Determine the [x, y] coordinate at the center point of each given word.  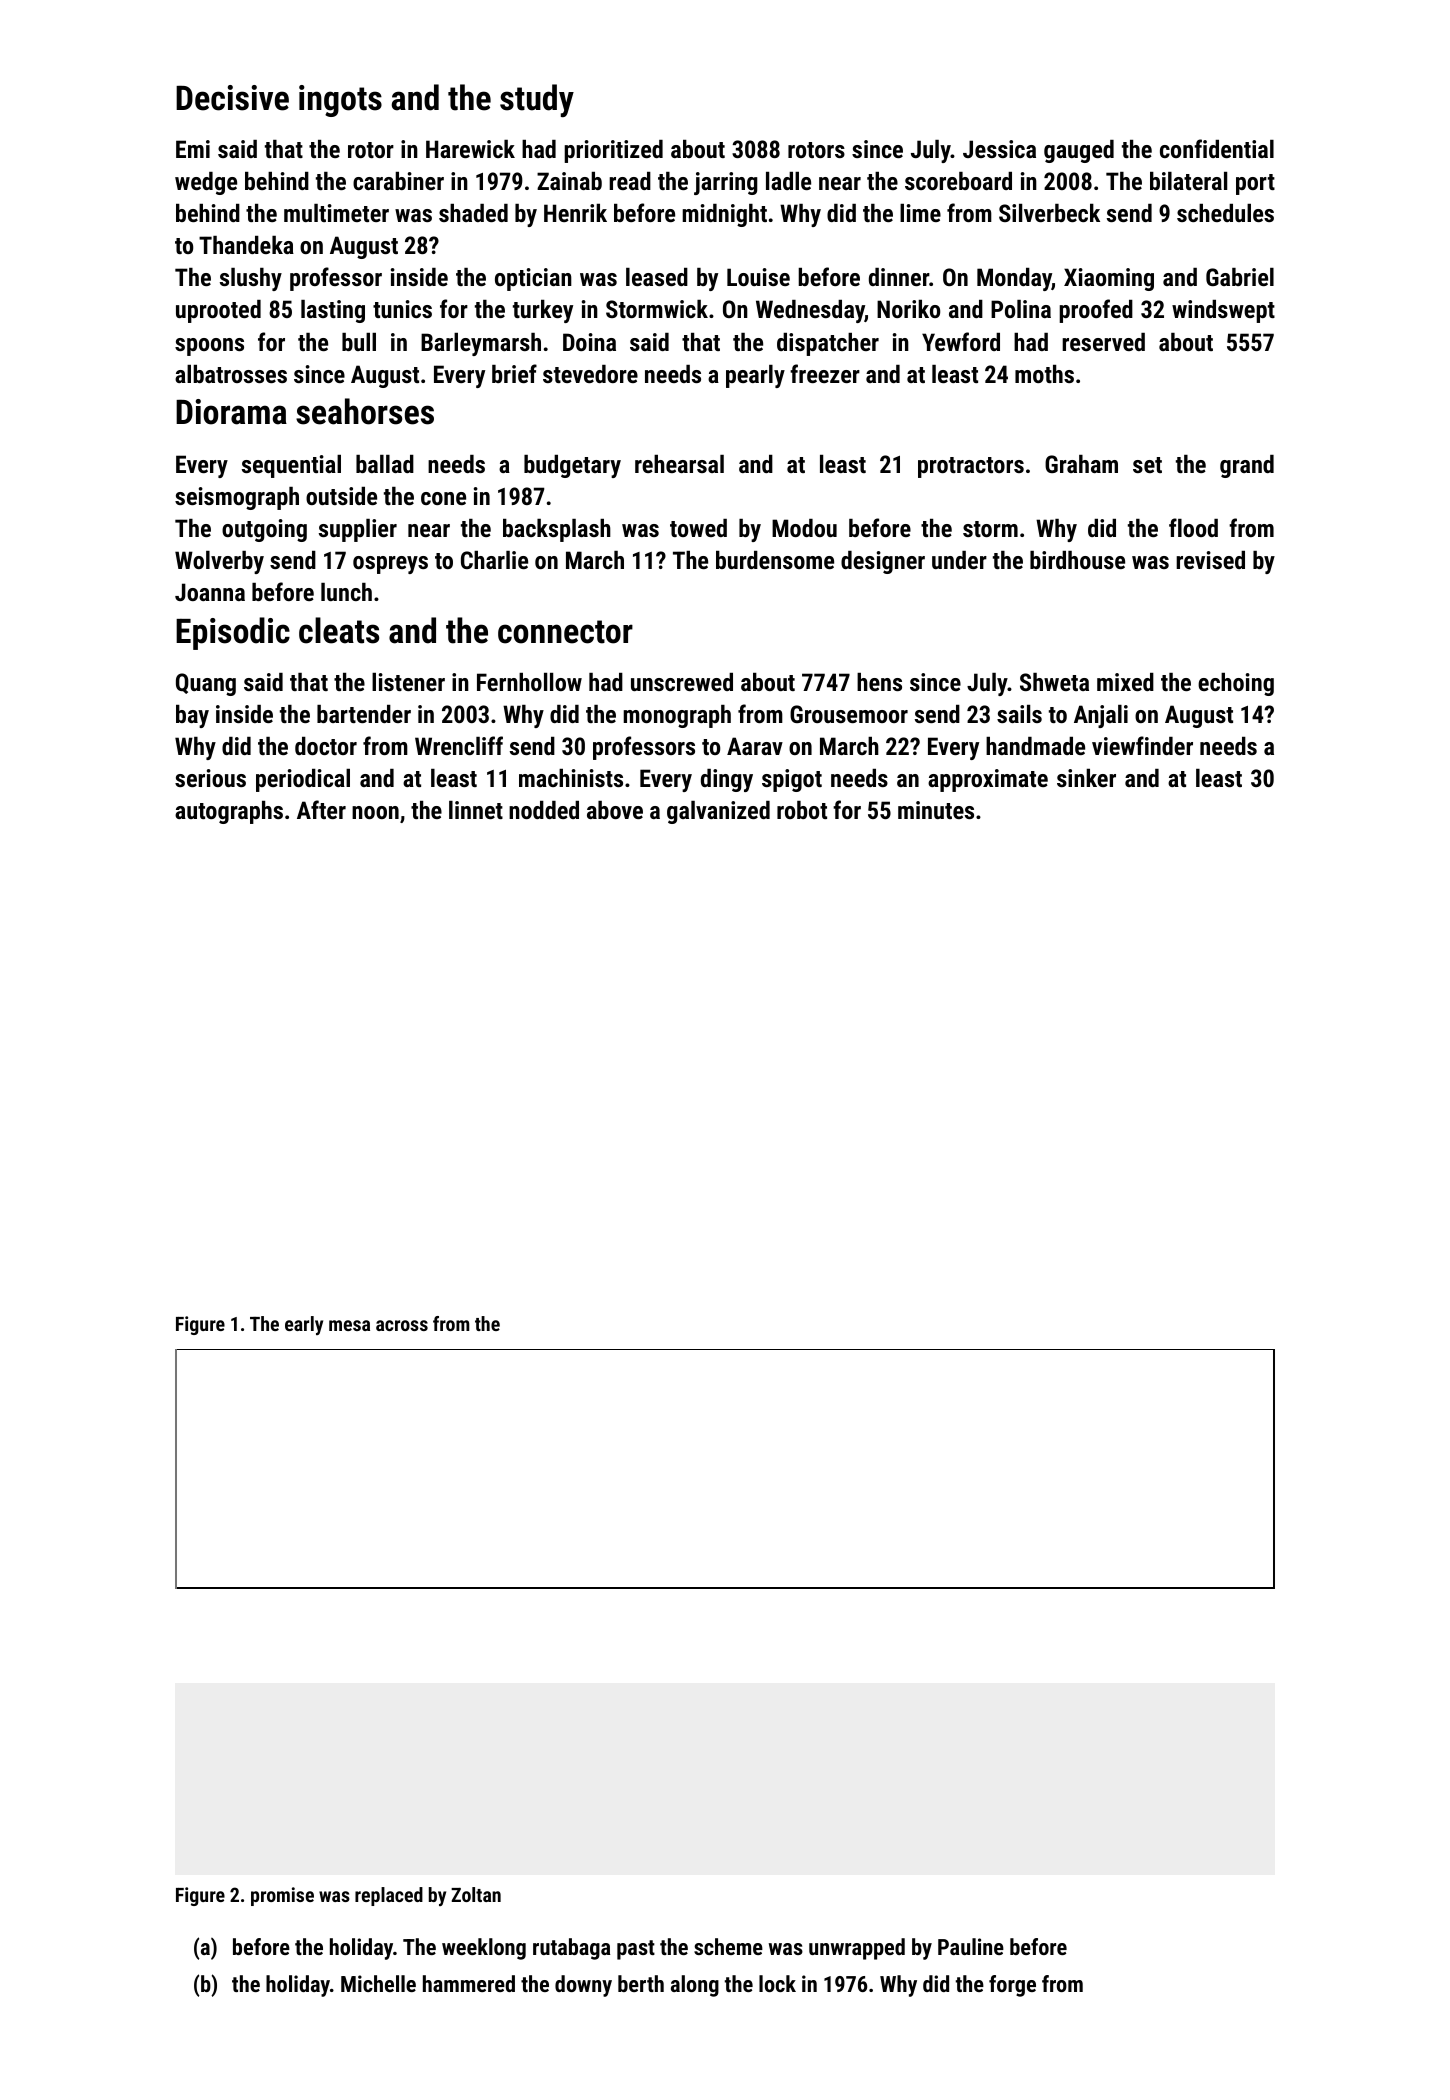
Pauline [971, 1946]
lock [777, 1983]
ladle [788, 181]
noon [375, 812]
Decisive [232, 98]
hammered [469, 1983]
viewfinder [1142, 745]
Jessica [999, 149]
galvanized [718, 812]
